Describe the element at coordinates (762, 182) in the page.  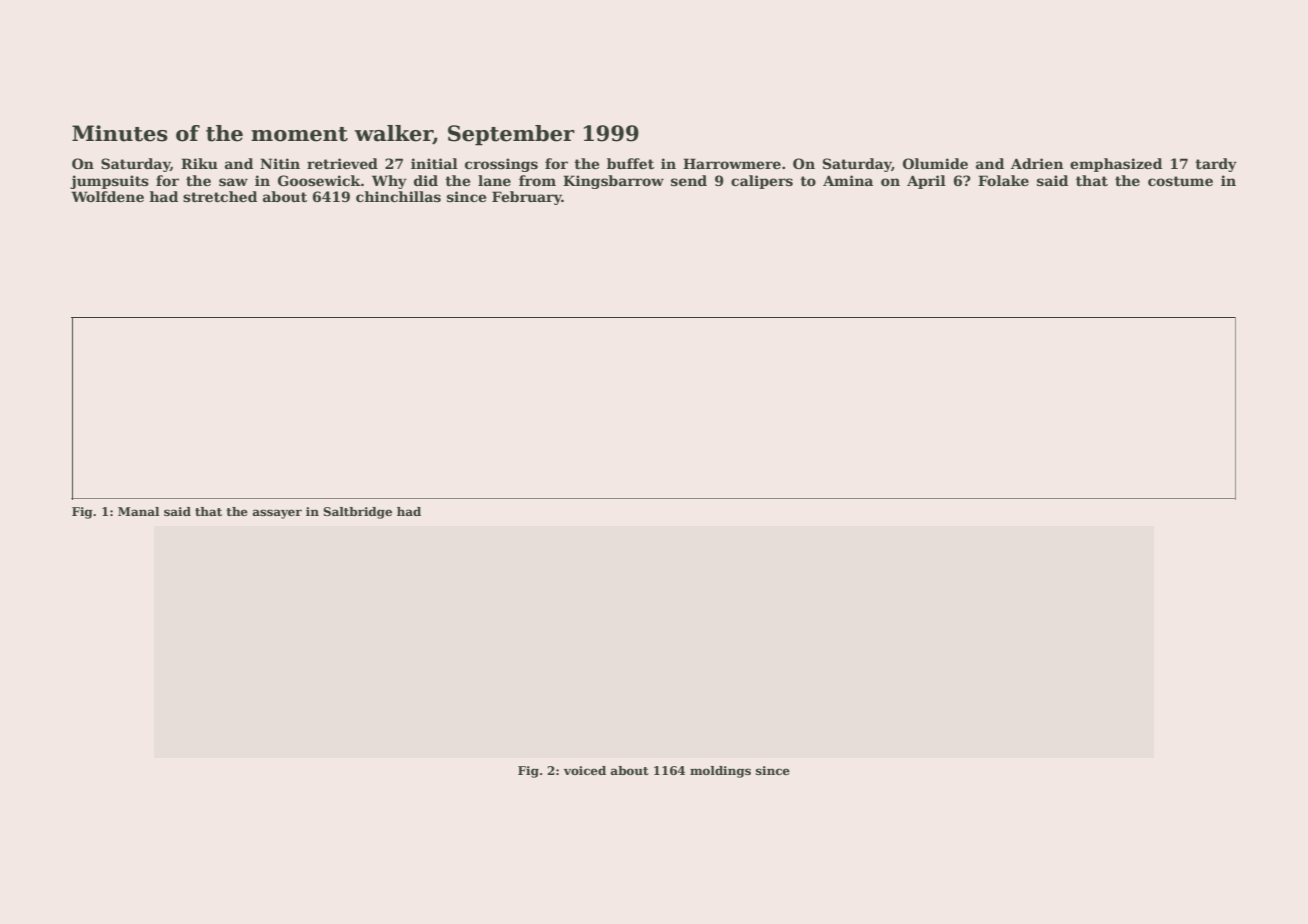
I see `calipers` at that location.
